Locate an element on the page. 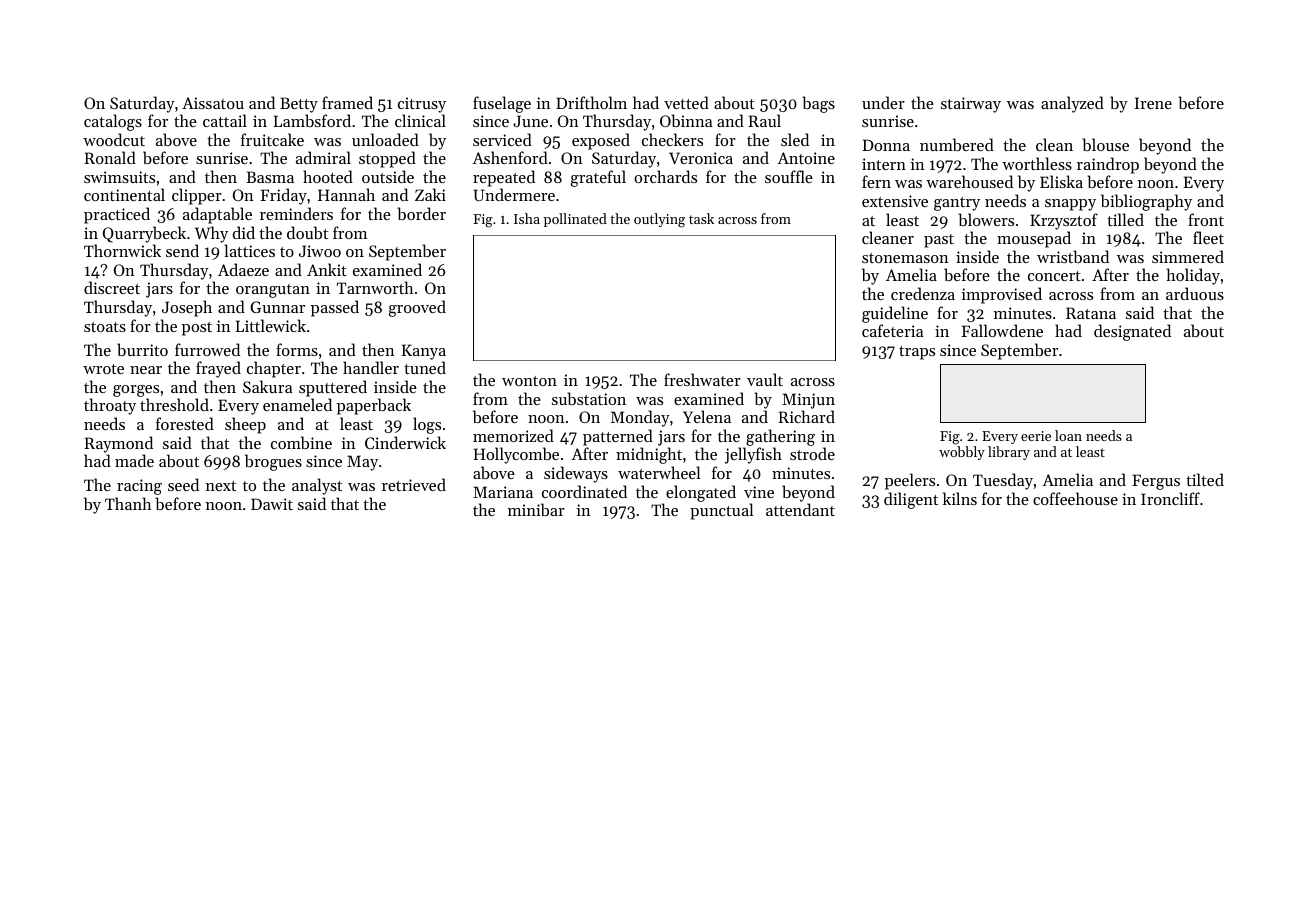 The image size is (1308, 924). Irene is located at coordinates (1153, 103).
